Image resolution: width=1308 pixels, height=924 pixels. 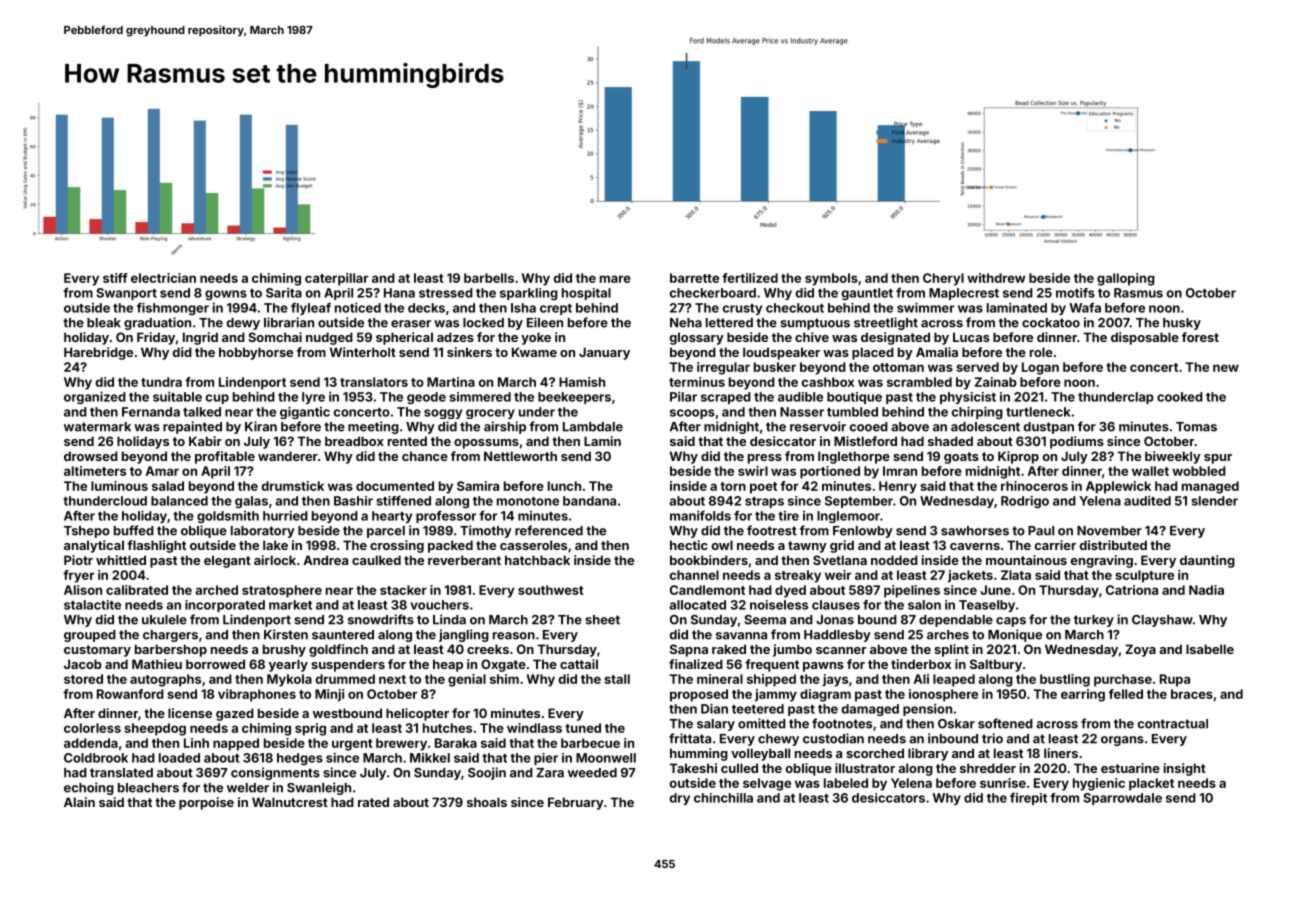 What do you see at coordinates (1034, 486) in the image?
I see `rhinoceros` at bounding box center [1034, 486].
